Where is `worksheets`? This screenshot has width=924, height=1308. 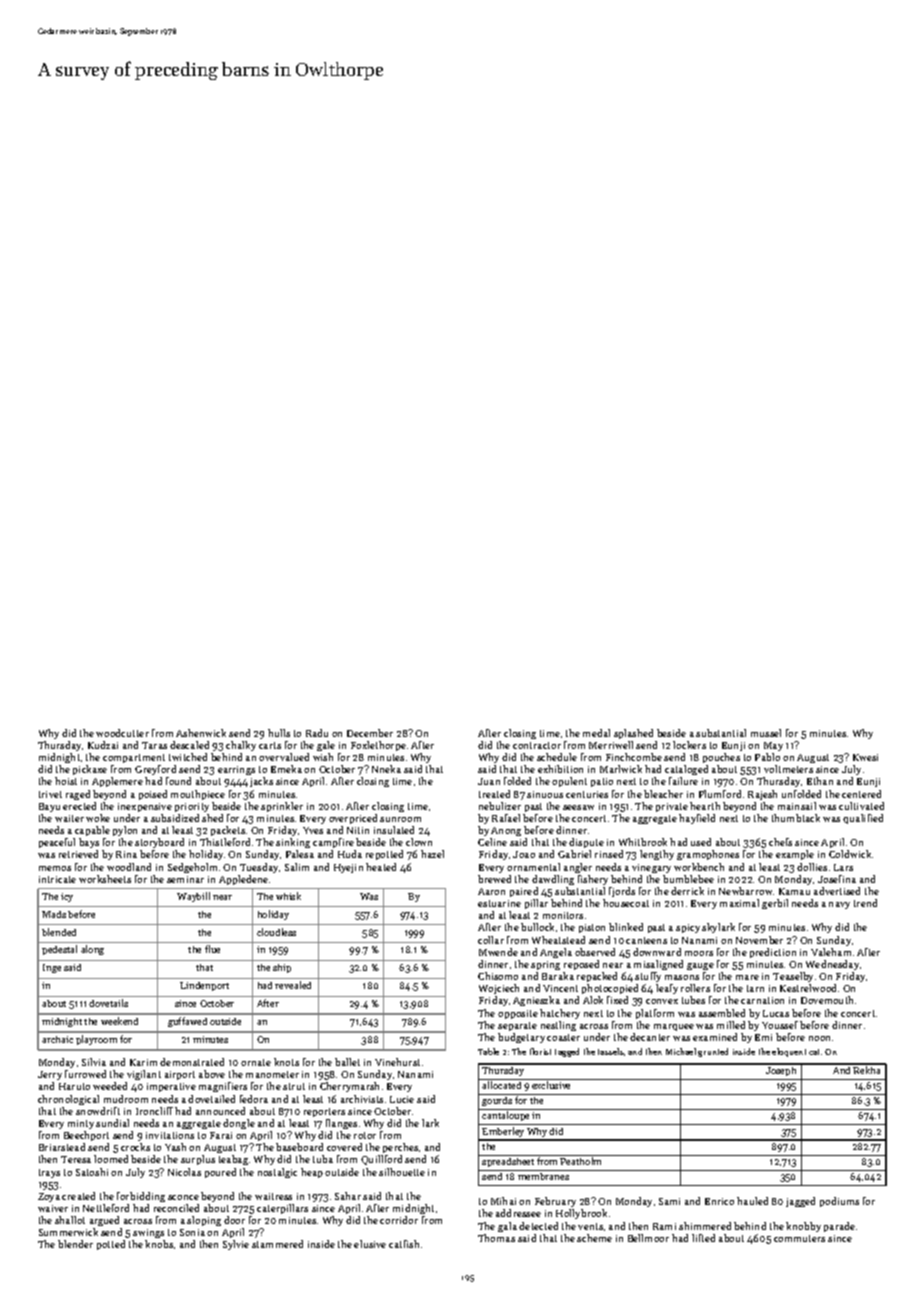 worksheets is located at coordinates (105, 879).
